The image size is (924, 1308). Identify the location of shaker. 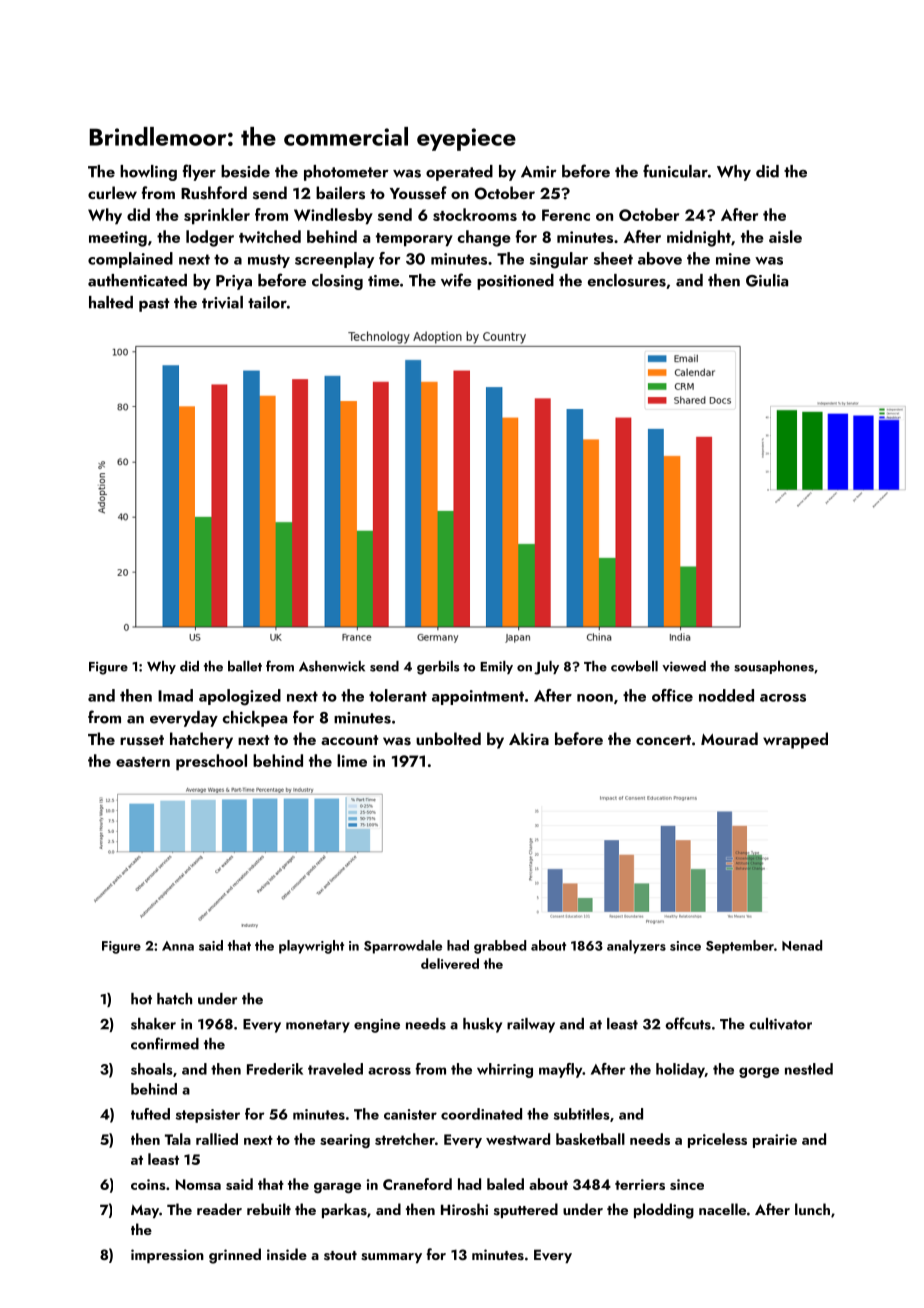
(153, 1024).
